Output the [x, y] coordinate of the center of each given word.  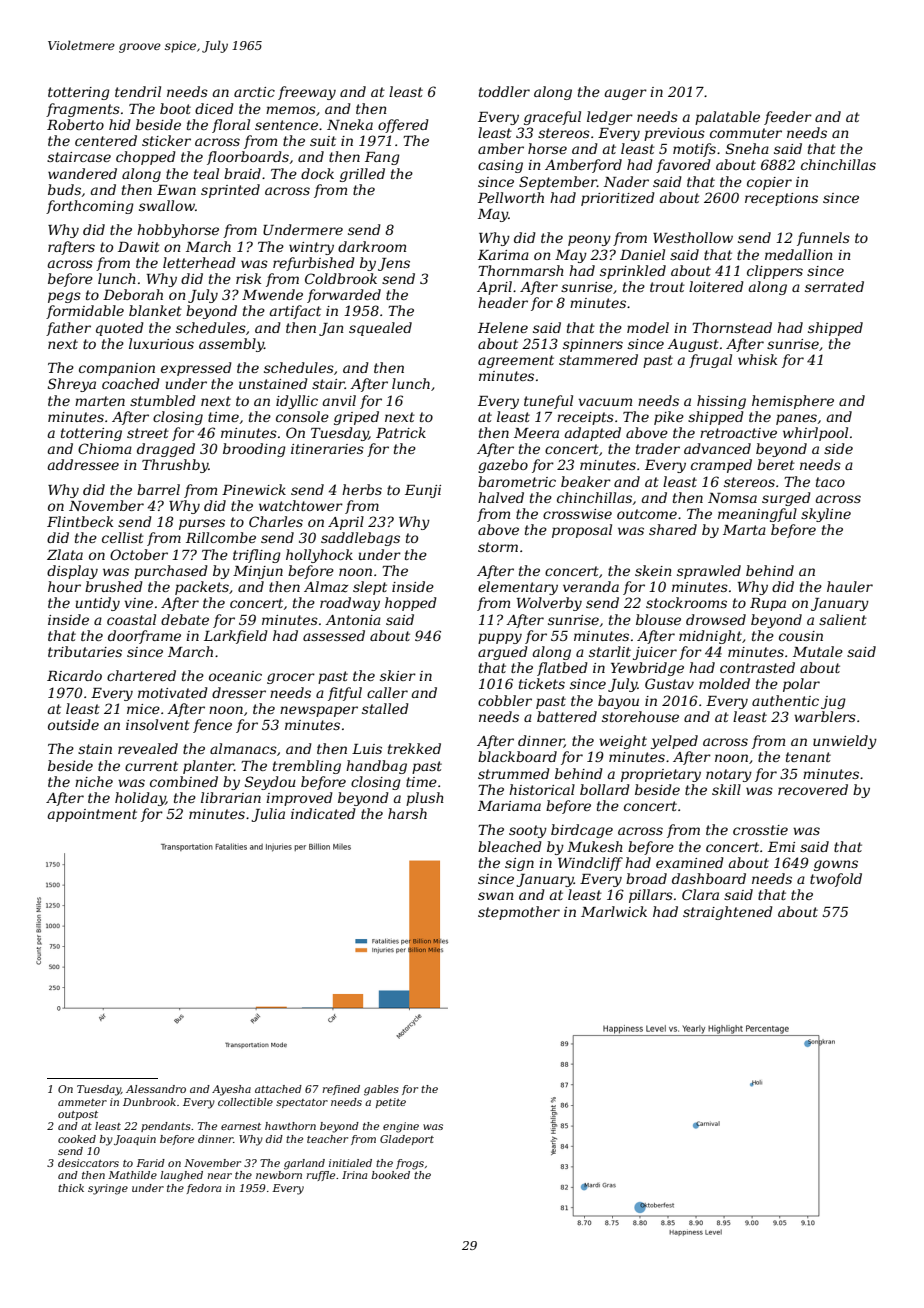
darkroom [372, 246]
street [148, 433]
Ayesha [231, 1090]
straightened [728, 913]
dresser [239, 692]
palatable [727, 118]
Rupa [768, 604]
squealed [380, 329]
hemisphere [793, 402]
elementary [518, 588]
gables [381, 1090]
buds [64, 189]
